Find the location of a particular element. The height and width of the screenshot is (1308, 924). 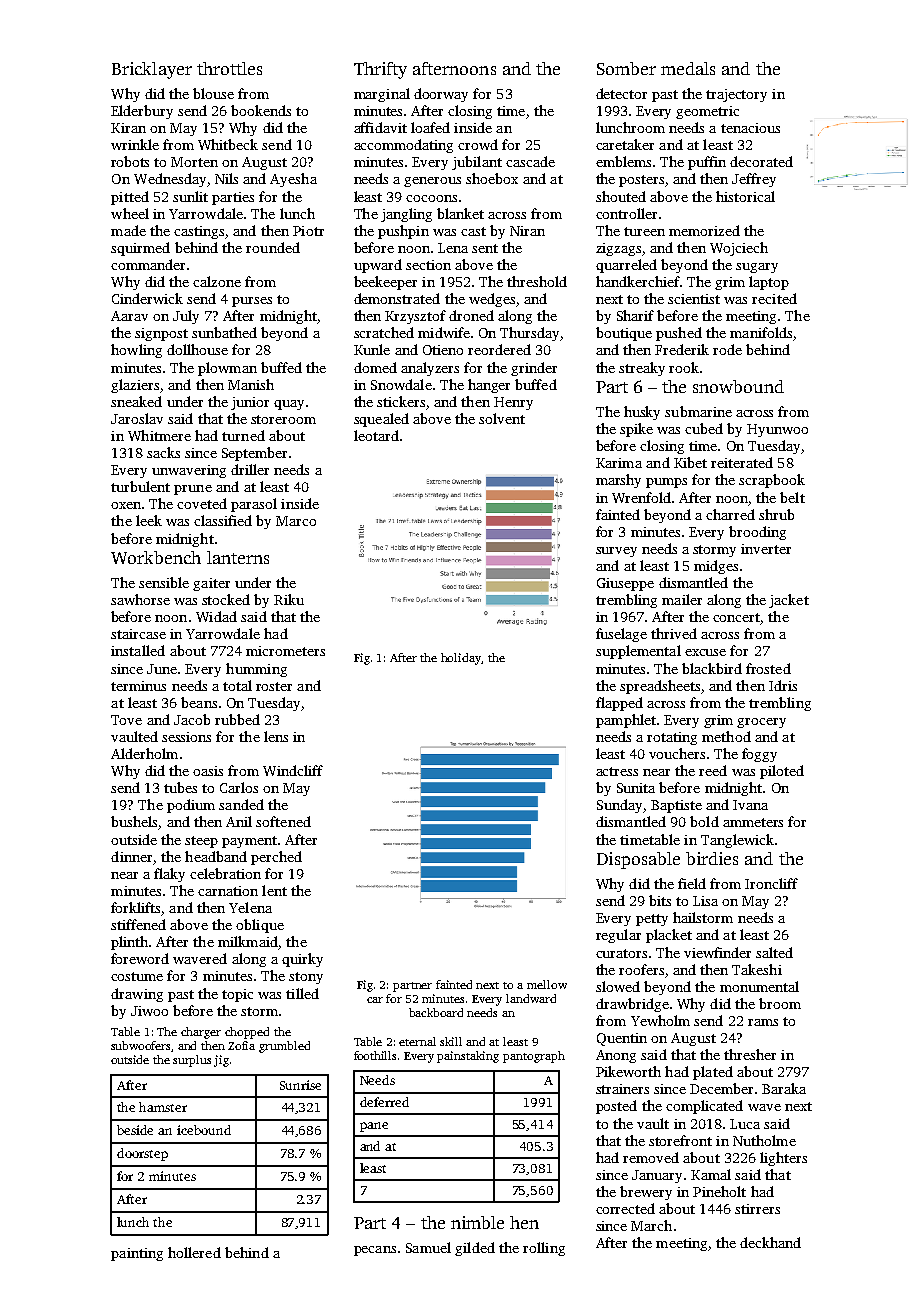

rode is located at coordinates (727, 349).
